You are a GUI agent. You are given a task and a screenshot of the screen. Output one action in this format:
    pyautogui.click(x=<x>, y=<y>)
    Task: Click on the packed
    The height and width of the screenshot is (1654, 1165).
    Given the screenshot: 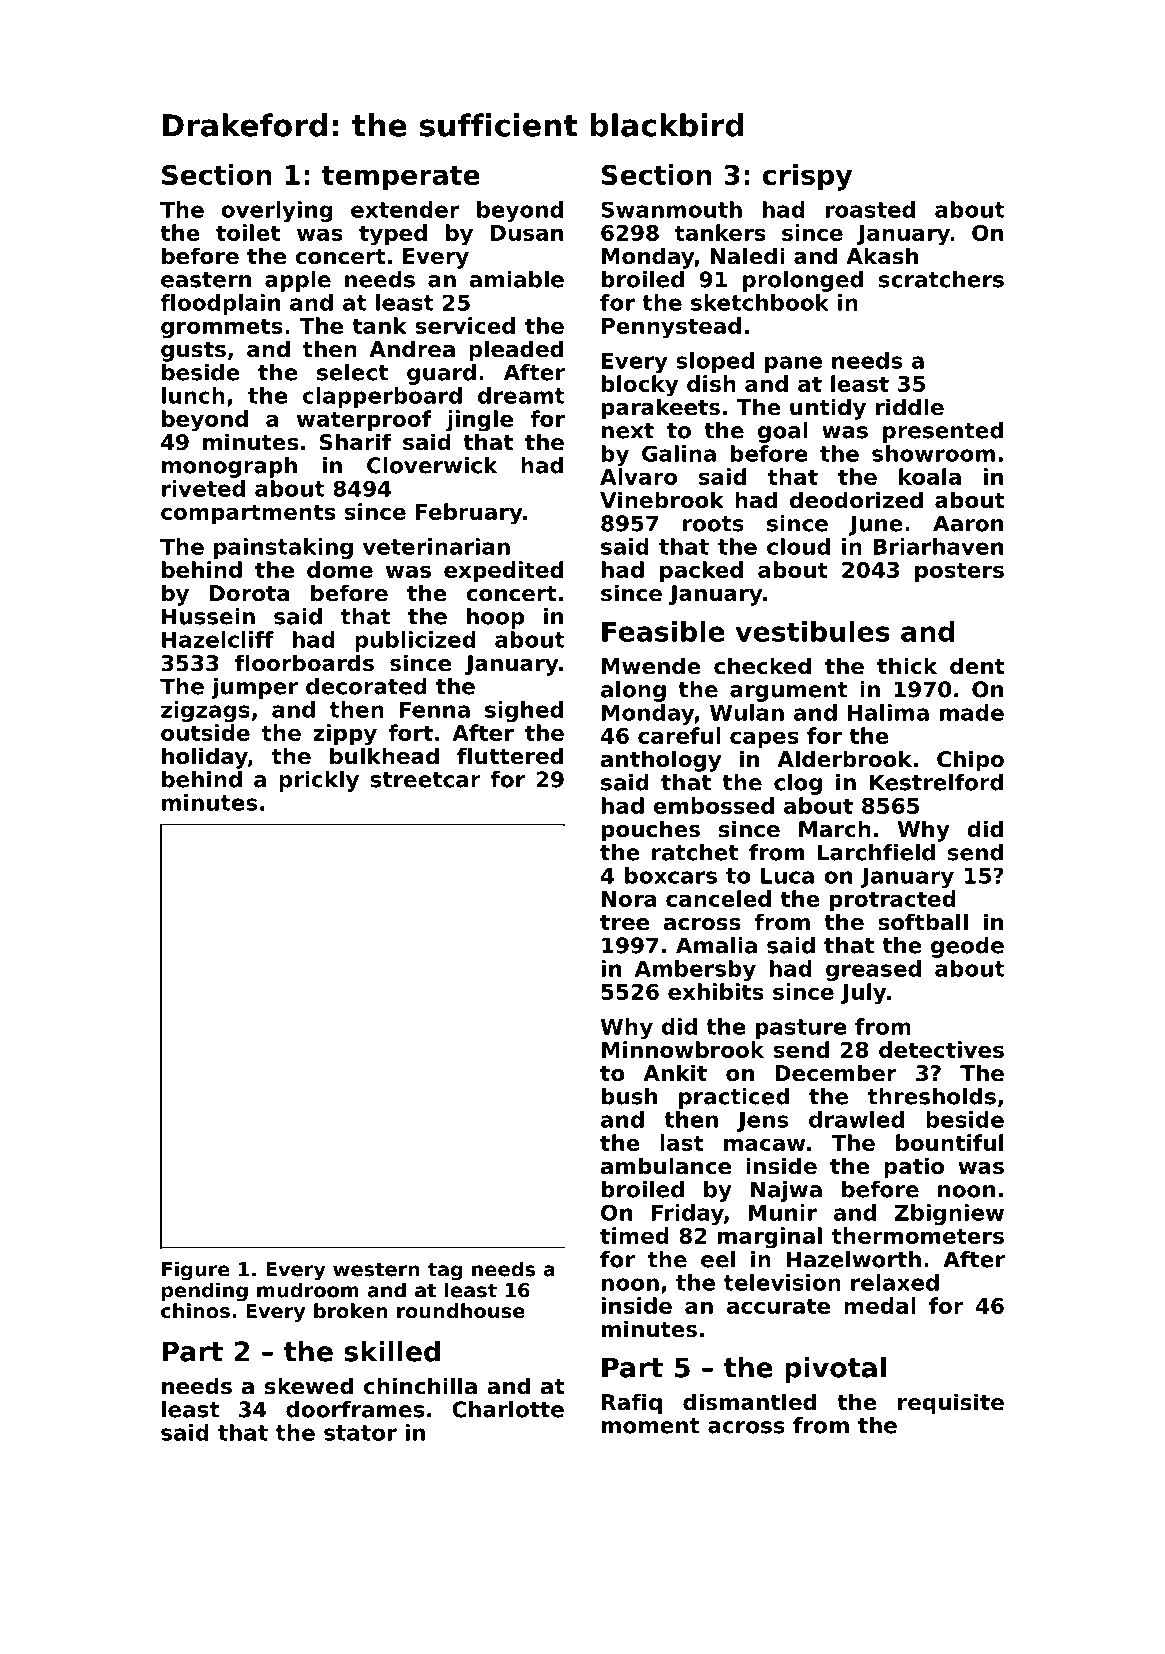 What is the action you would take?
    pyautogui.click(x=701, y=571)
